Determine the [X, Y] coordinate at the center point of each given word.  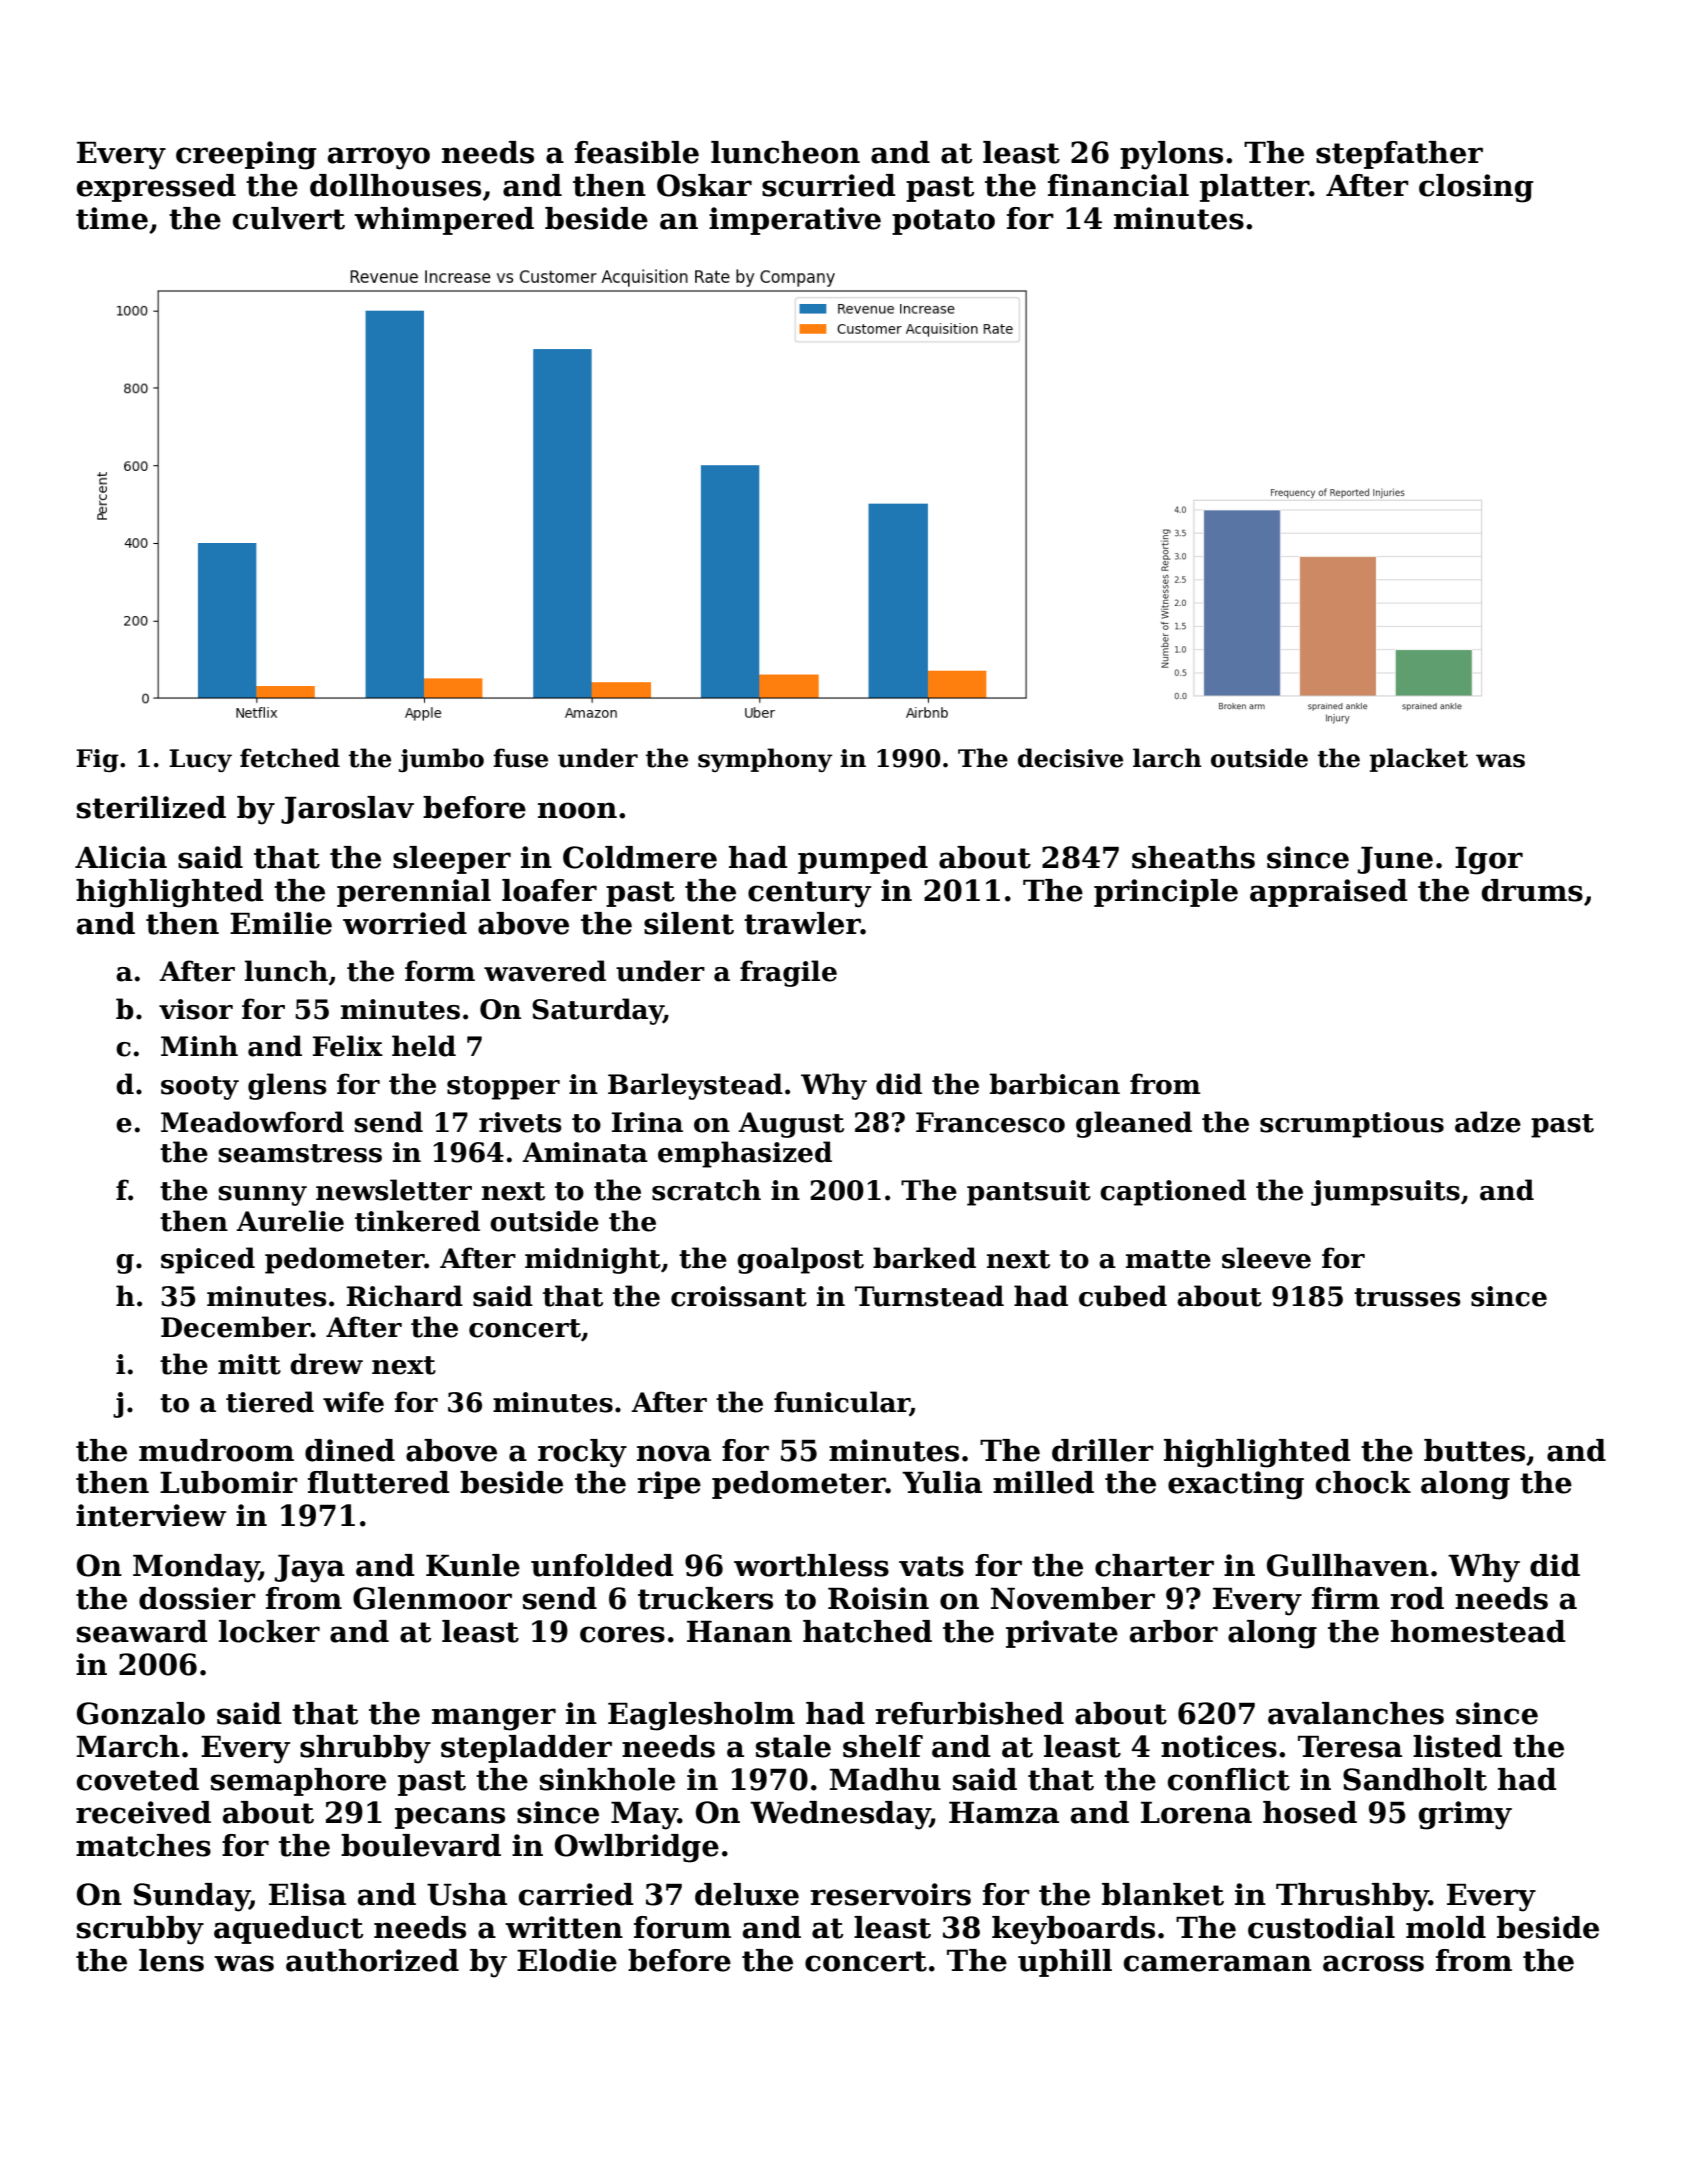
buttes [1474, 1450]
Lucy [200, 760]
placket [1419, 760]
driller [1103, 1450]
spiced [208, 1260]
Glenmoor [432, 1598]
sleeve [1266, 1258]
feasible [637, 152]
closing [1476, 188]
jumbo [441, 760]
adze [1488, 1122]
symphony [765, 760]
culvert [289, 218]
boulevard [421, 1845]
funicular [842, 1403]
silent [689, 923]
